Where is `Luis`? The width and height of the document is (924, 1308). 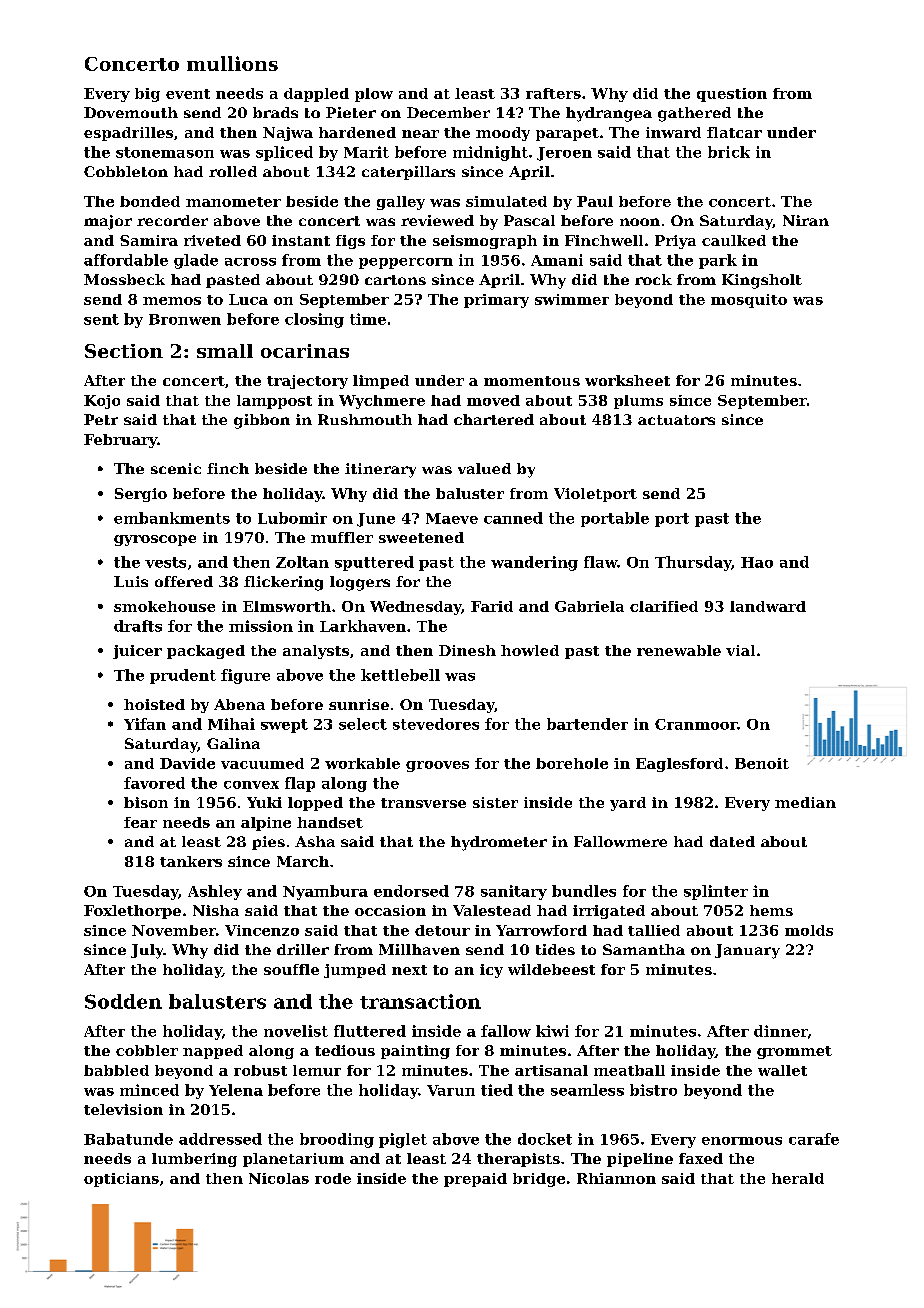
Luis is located at coordinates (131, 581).
